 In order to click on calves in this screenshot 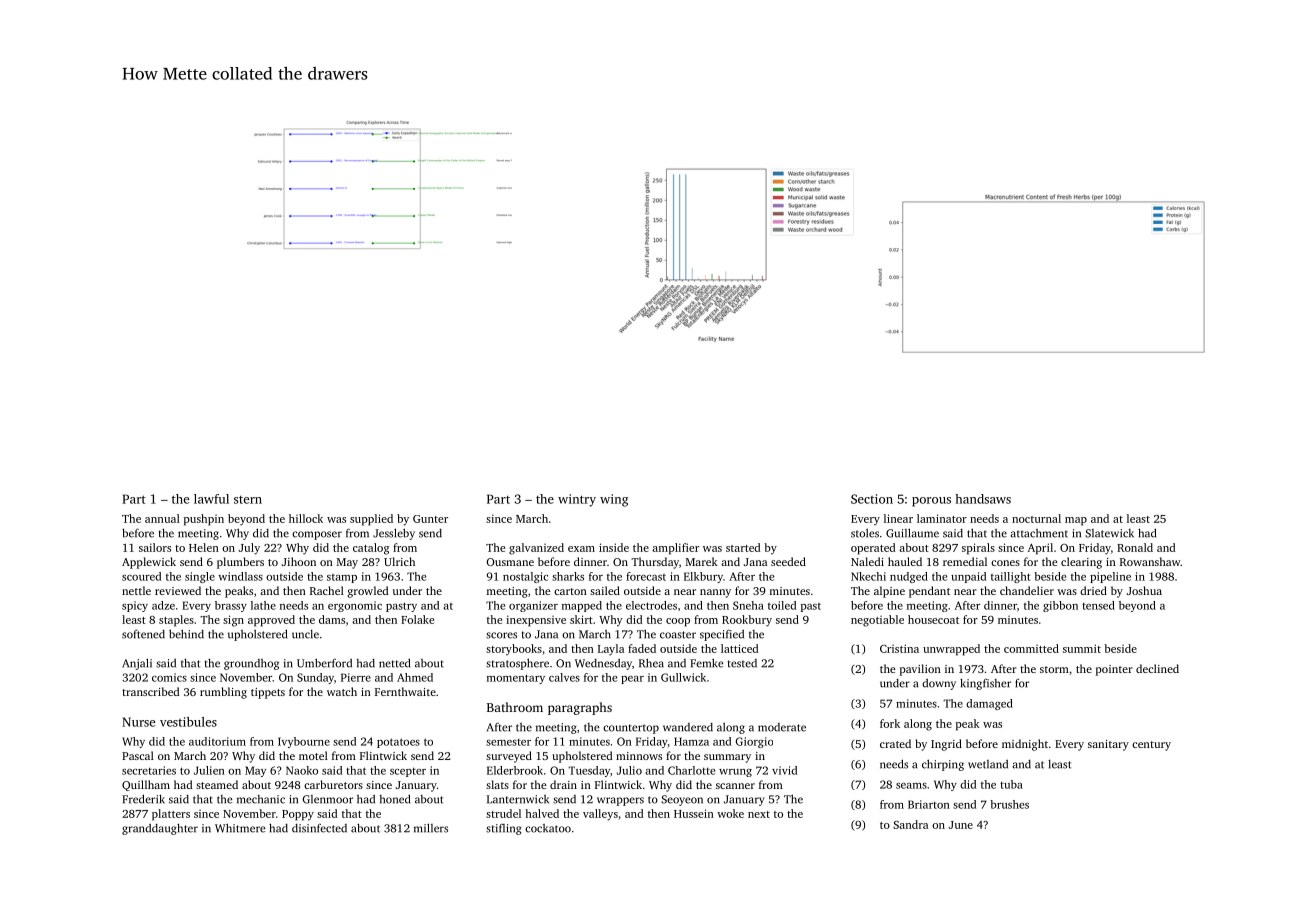, I will do `click(564, 677)`.
